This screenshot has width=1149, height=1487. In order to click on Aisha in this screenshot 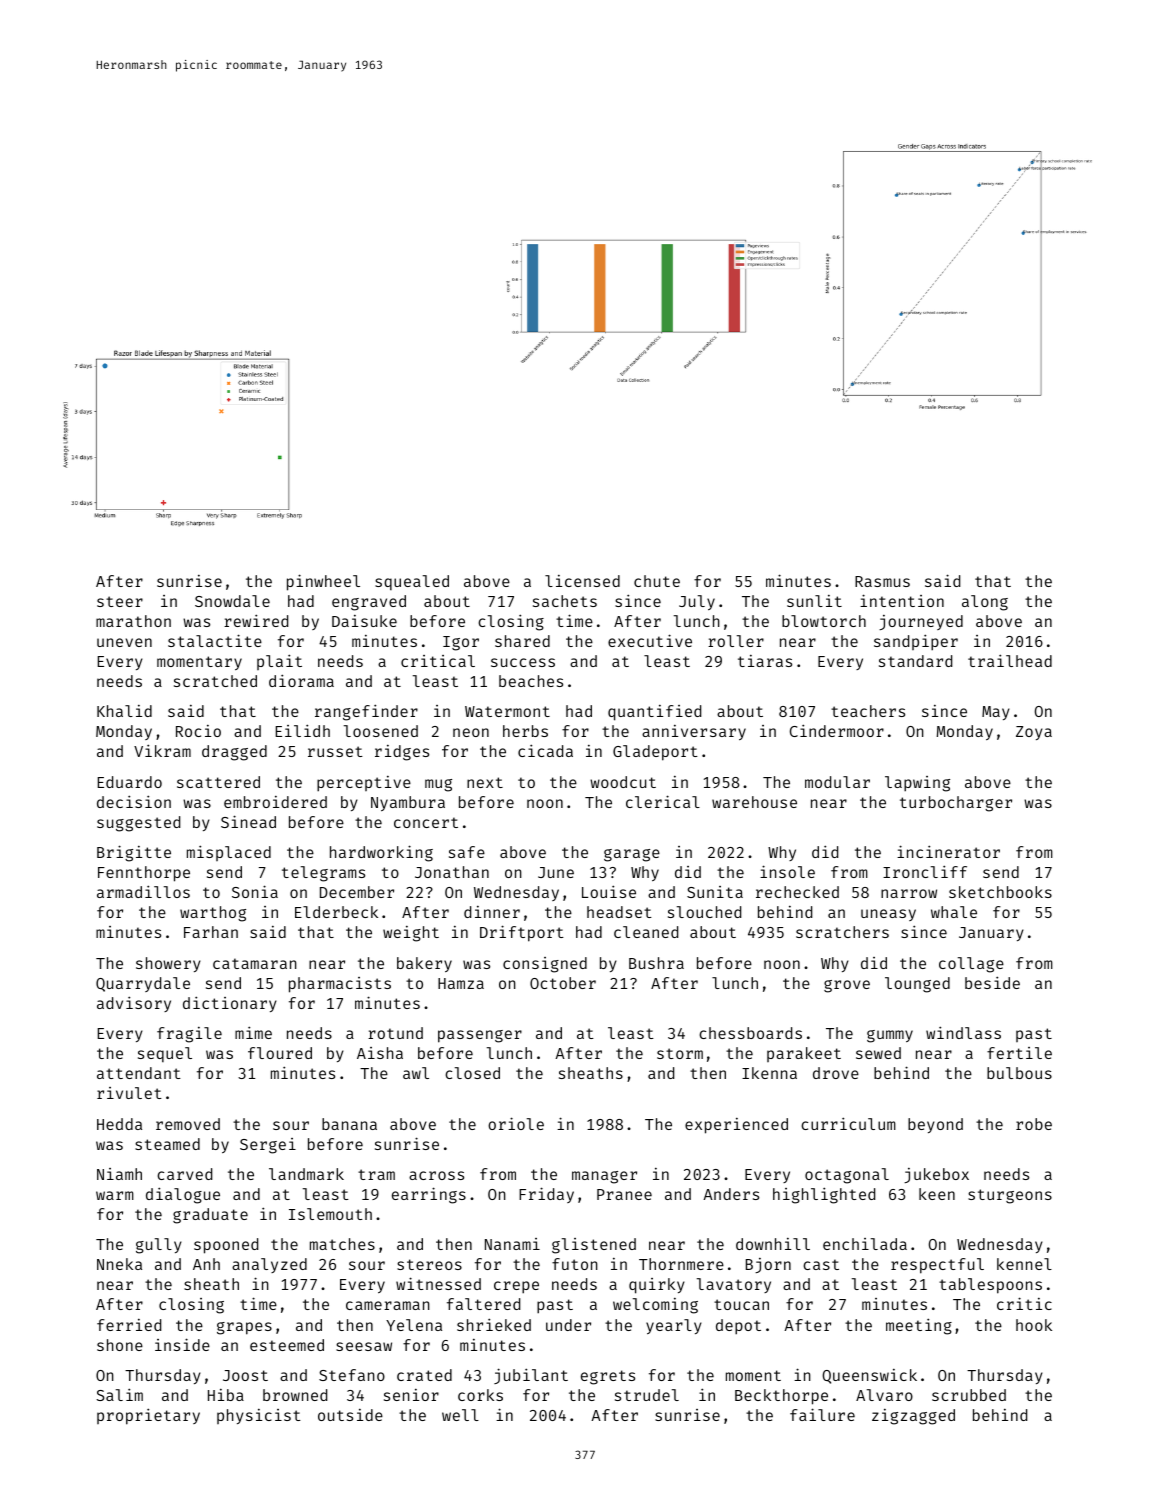, I will do `click(380, 1053)`.
